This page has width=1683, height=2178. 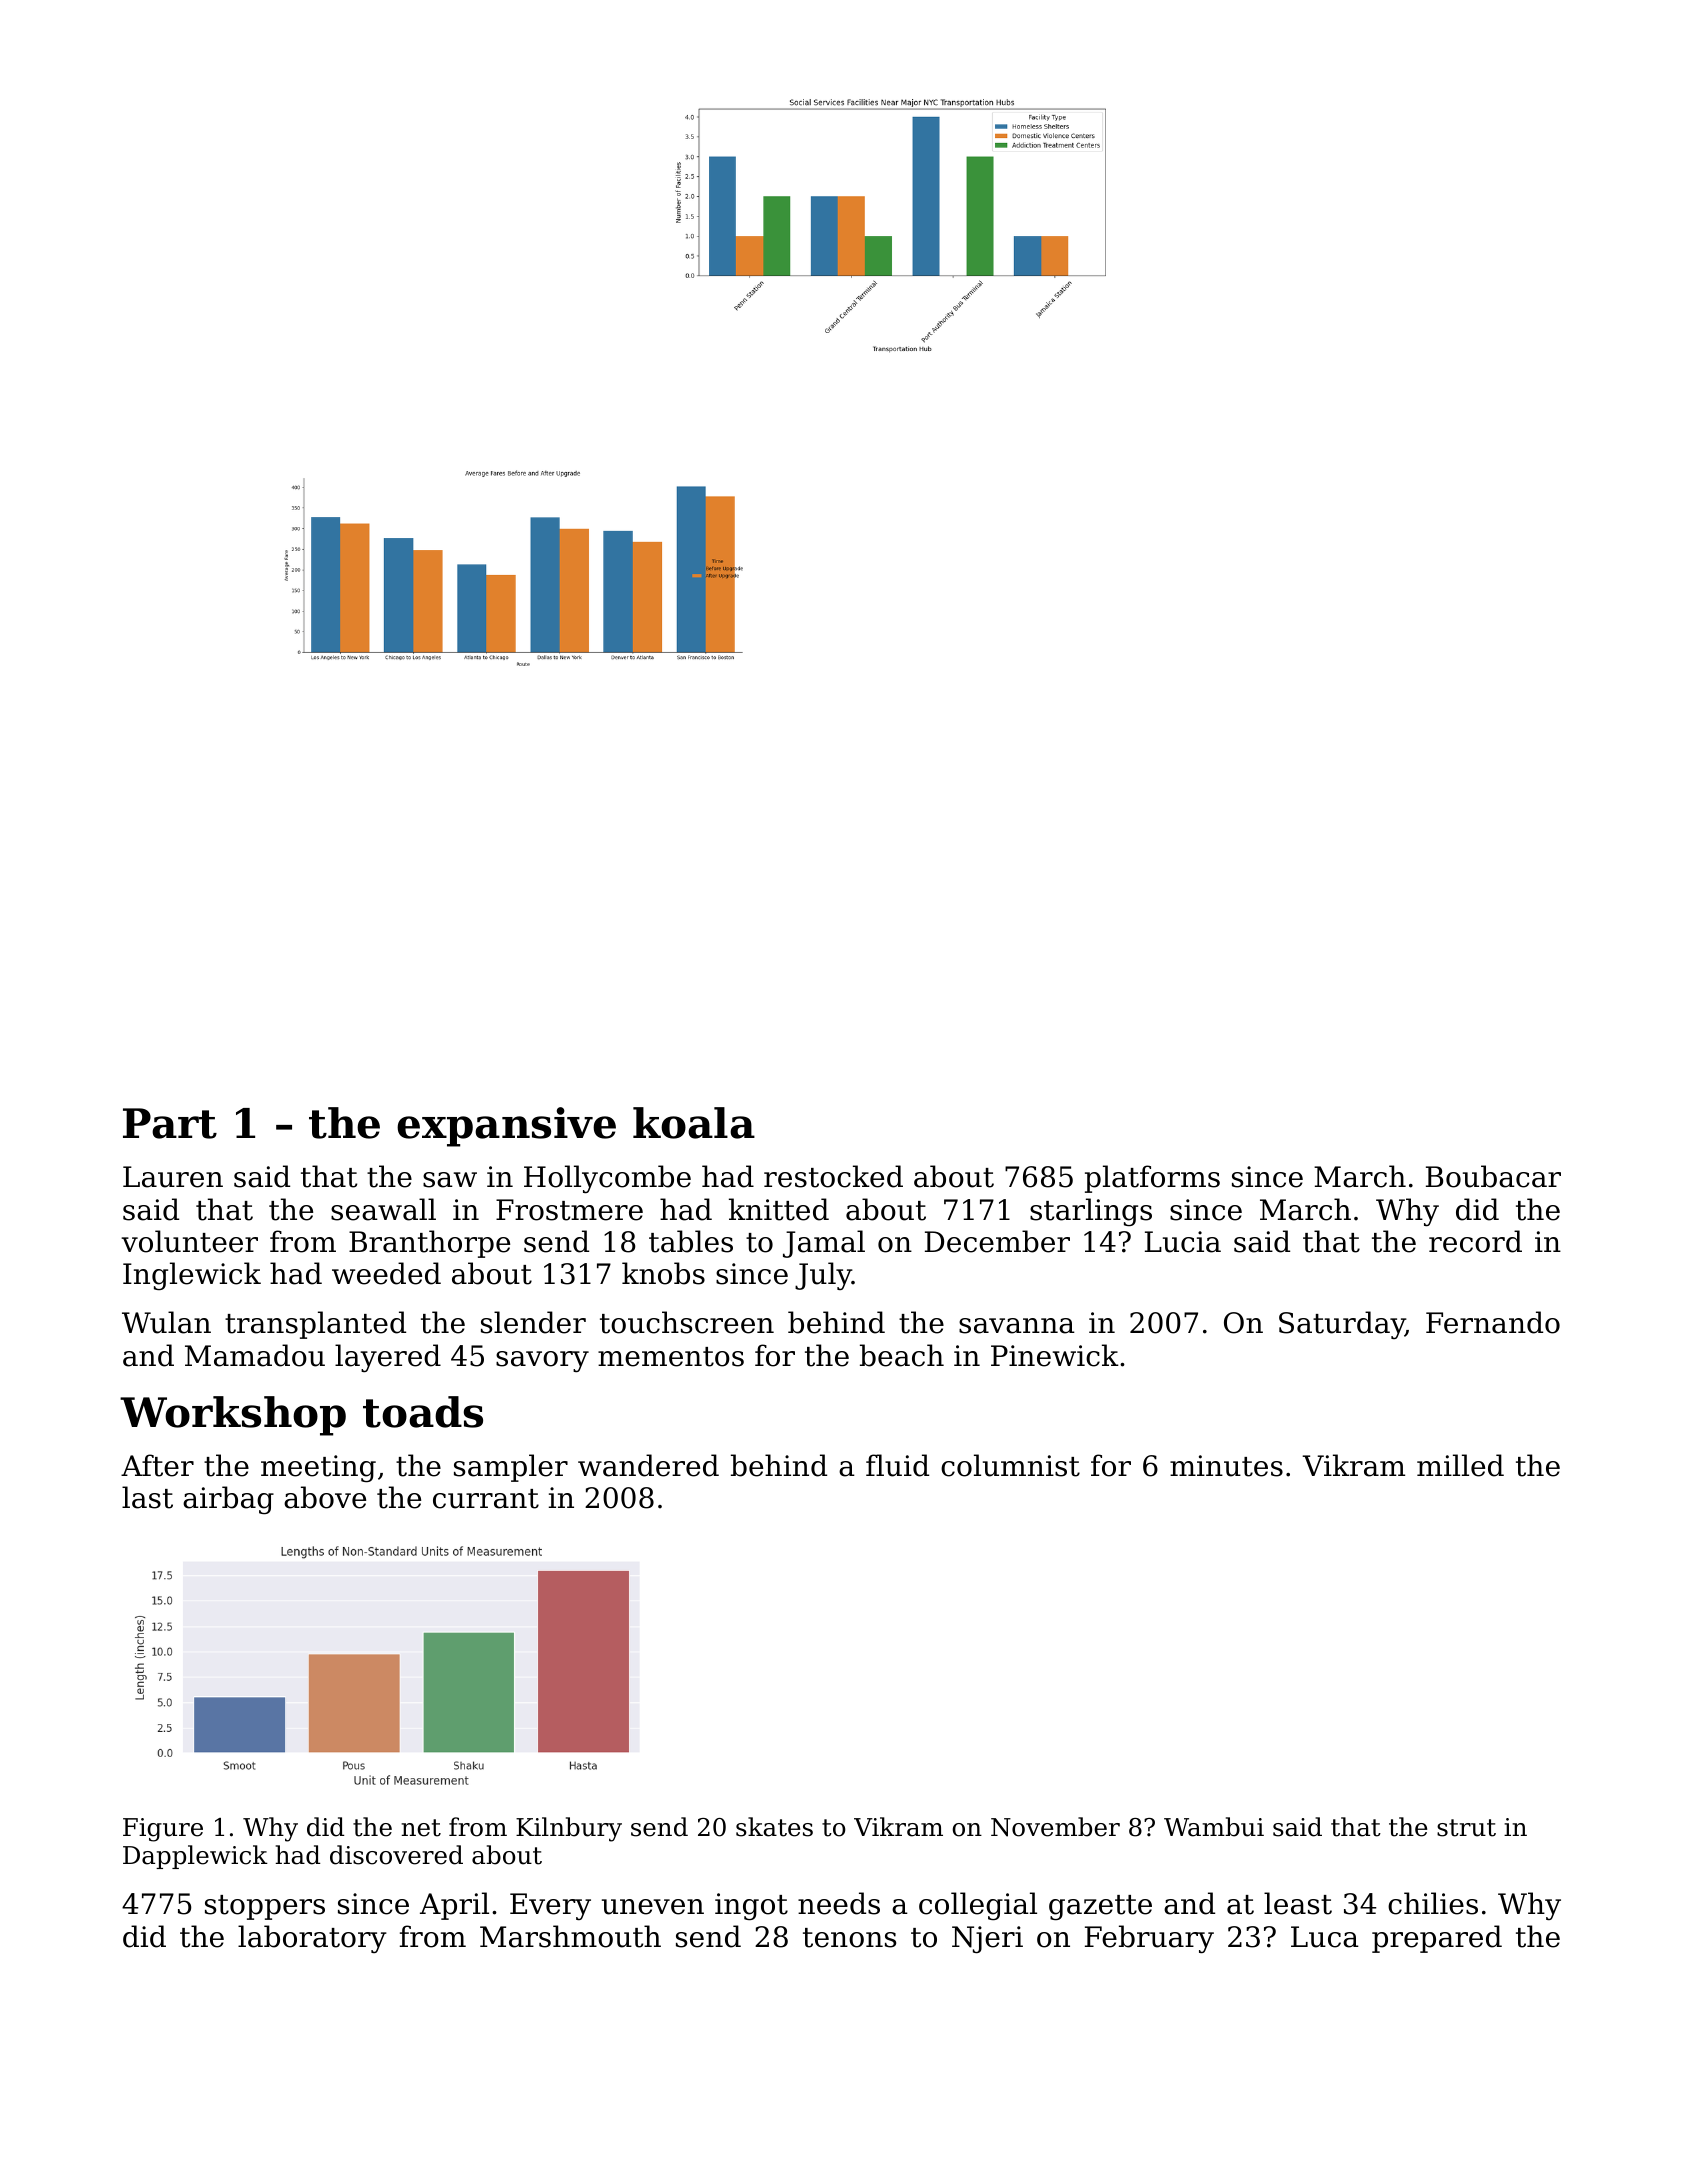 What do you see at coordinates (687, 1322) in the page?
I see `touchscreen` at bounding box center [687, 1322].
